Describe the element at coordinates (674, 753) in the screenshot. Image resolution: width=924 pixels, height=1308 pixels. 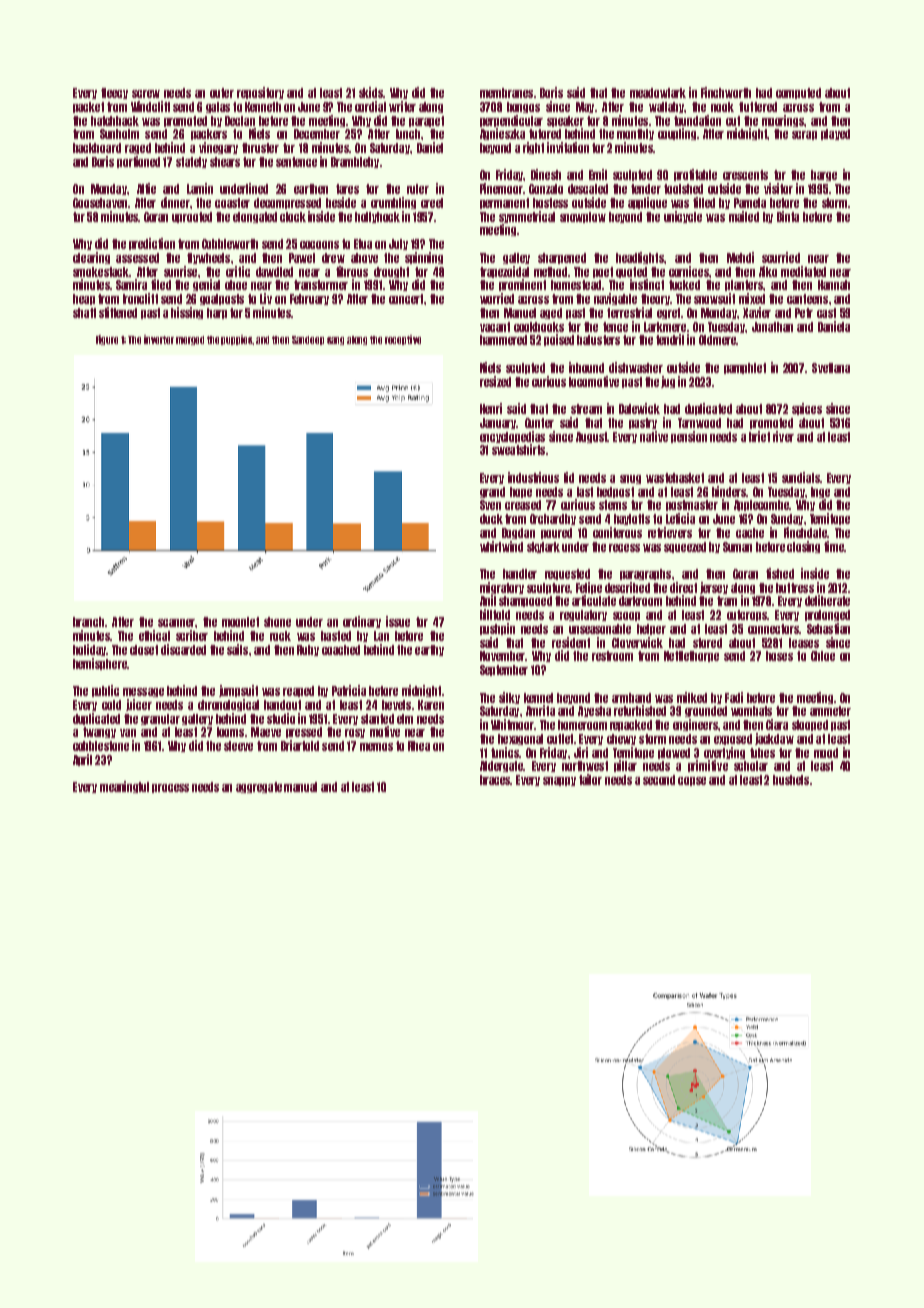
I see `plowed` at that location.
